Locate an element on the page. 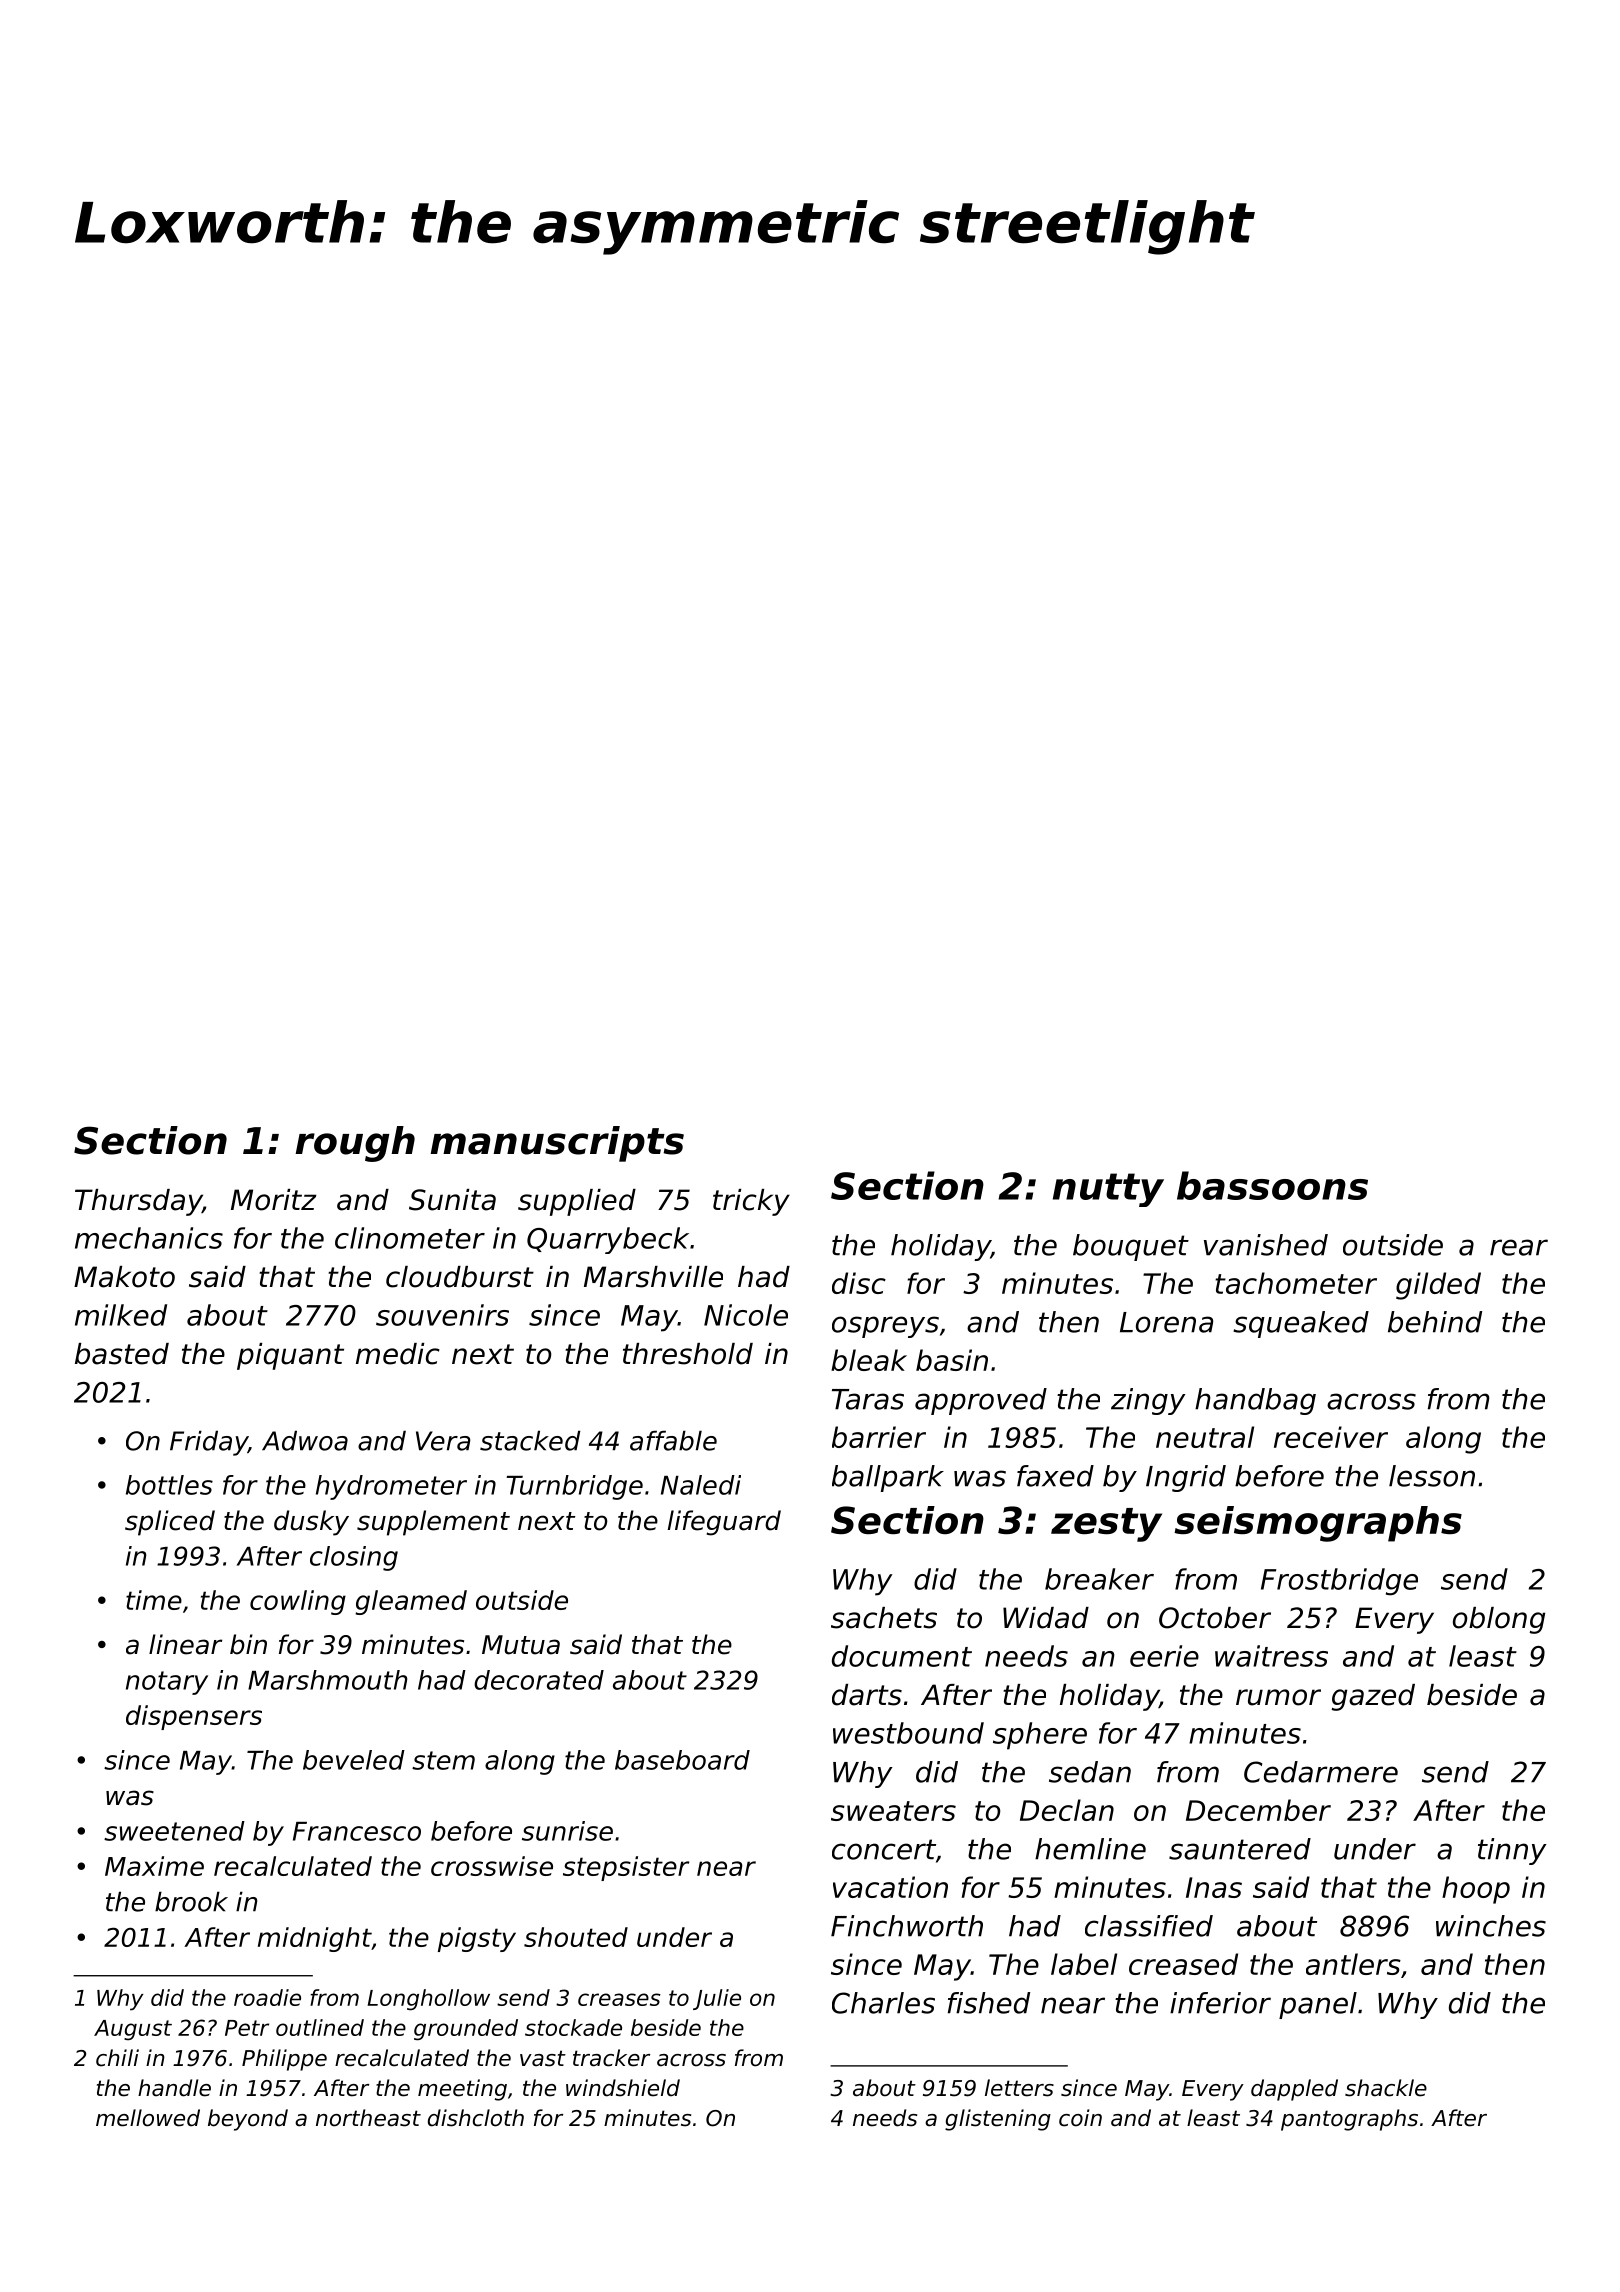  notary is located at coordinates (167, 1683).
